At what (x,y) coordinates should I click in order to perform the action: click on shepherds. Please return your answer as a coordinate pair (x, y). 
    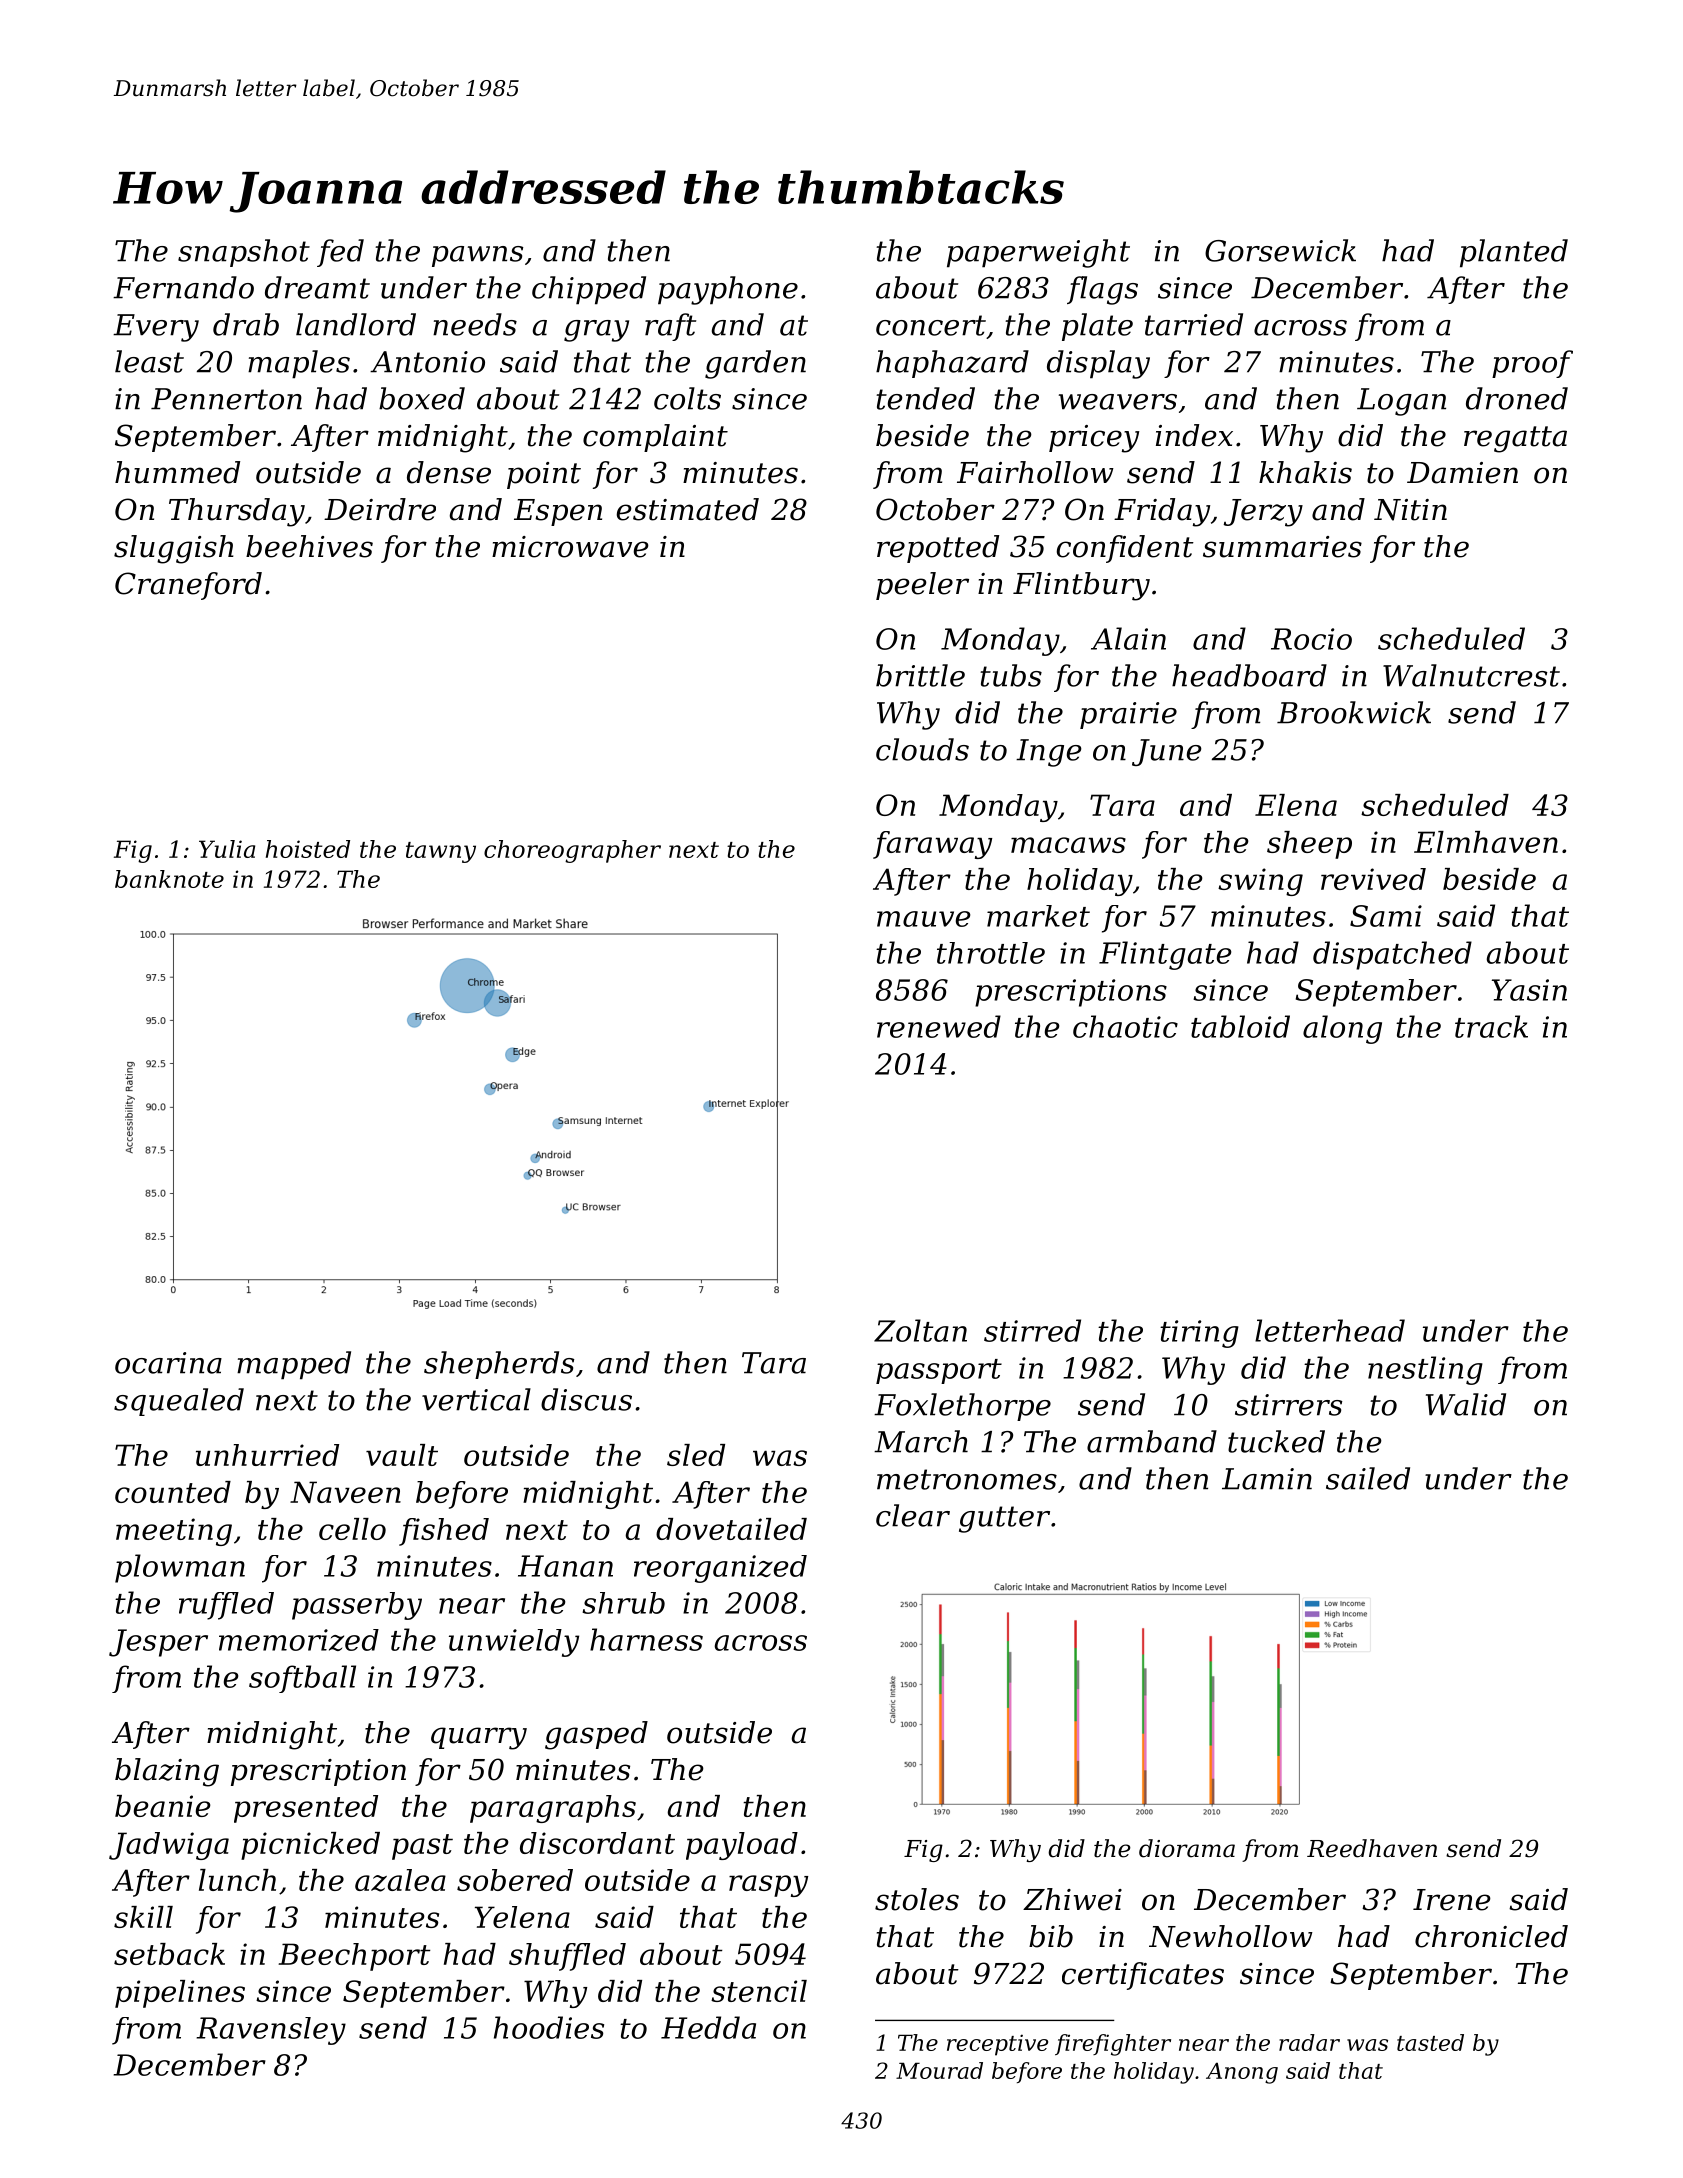
    Looking at the image, I should click on (499, 1365).
